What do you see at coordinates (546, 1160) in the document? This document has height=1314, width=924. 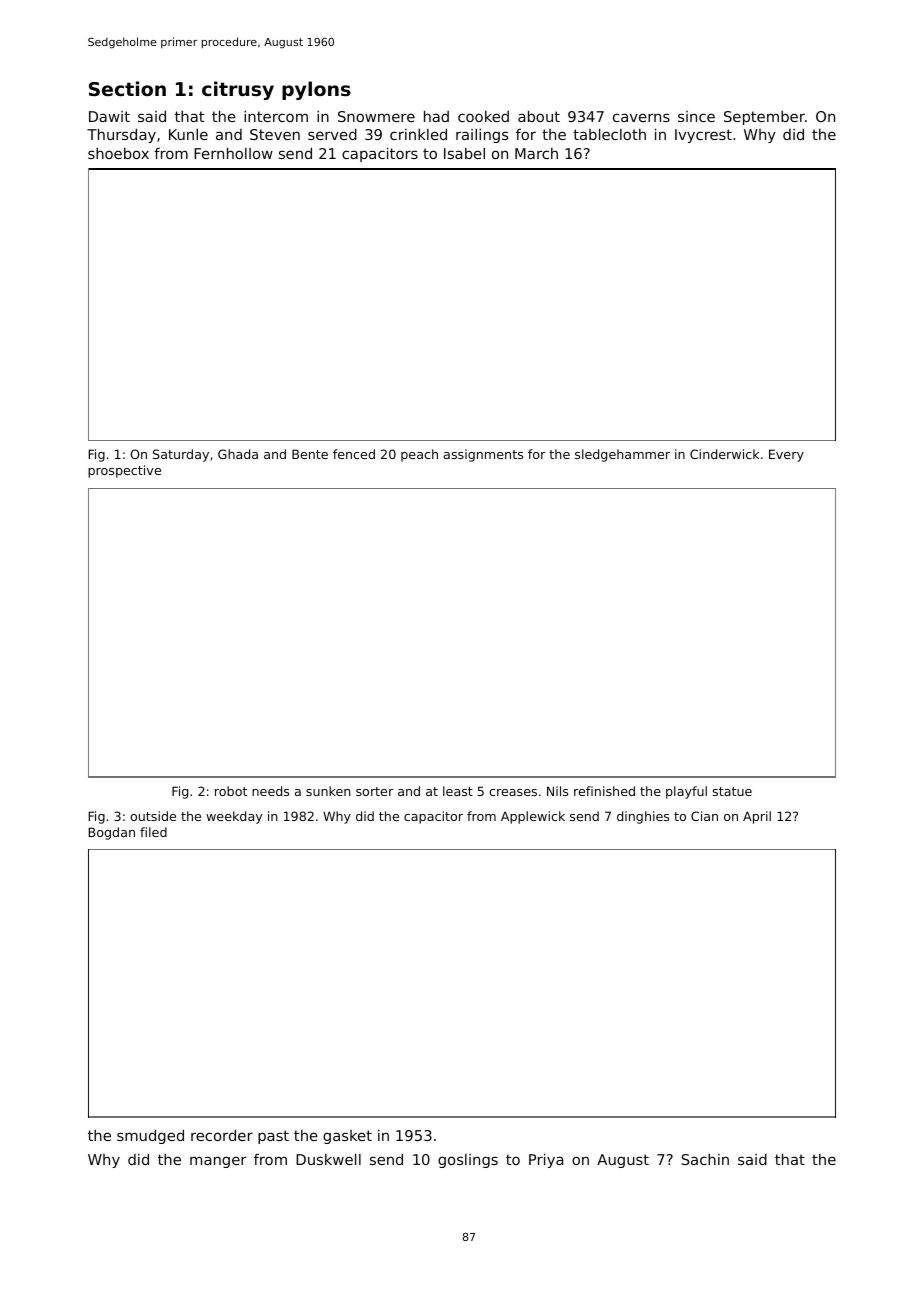 I see `Priya` at bounding box center [546, 1160].
